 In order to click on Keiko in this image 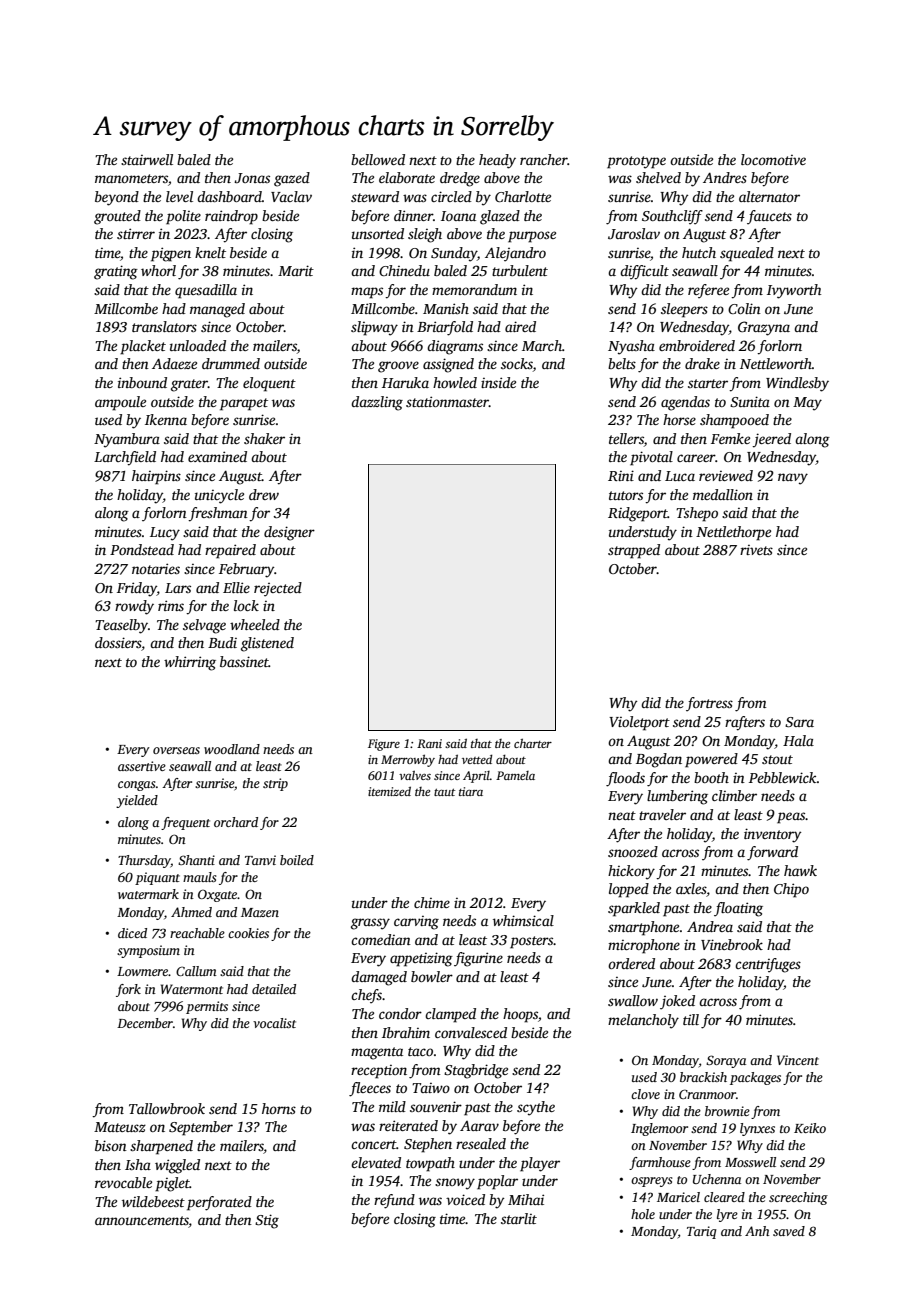, I will do `click(810, 1128)`.
